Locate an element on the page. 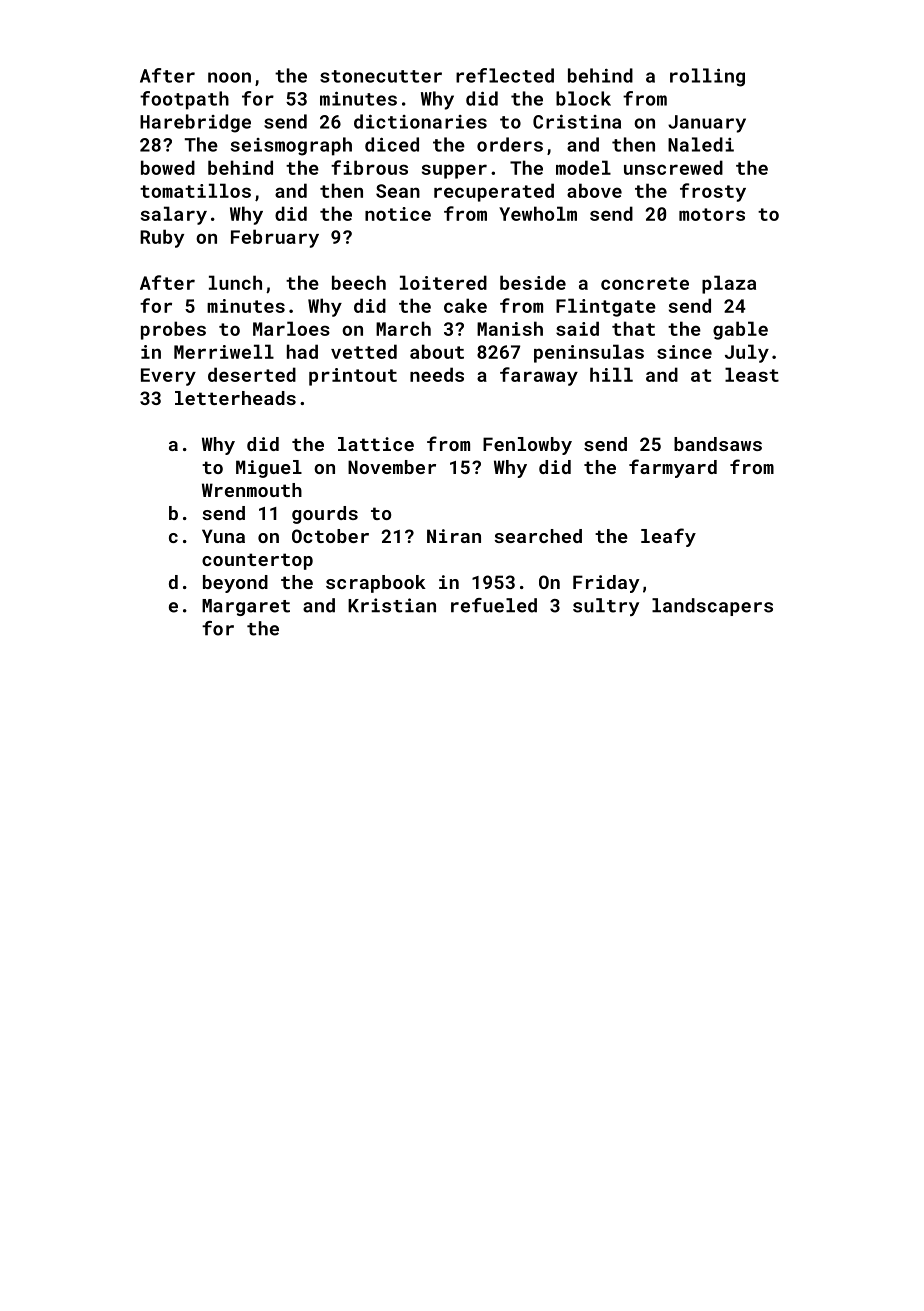 Image resolution: width=924 pixels, height=1311 pixels. deserted is located at coordinates (252, 374).
